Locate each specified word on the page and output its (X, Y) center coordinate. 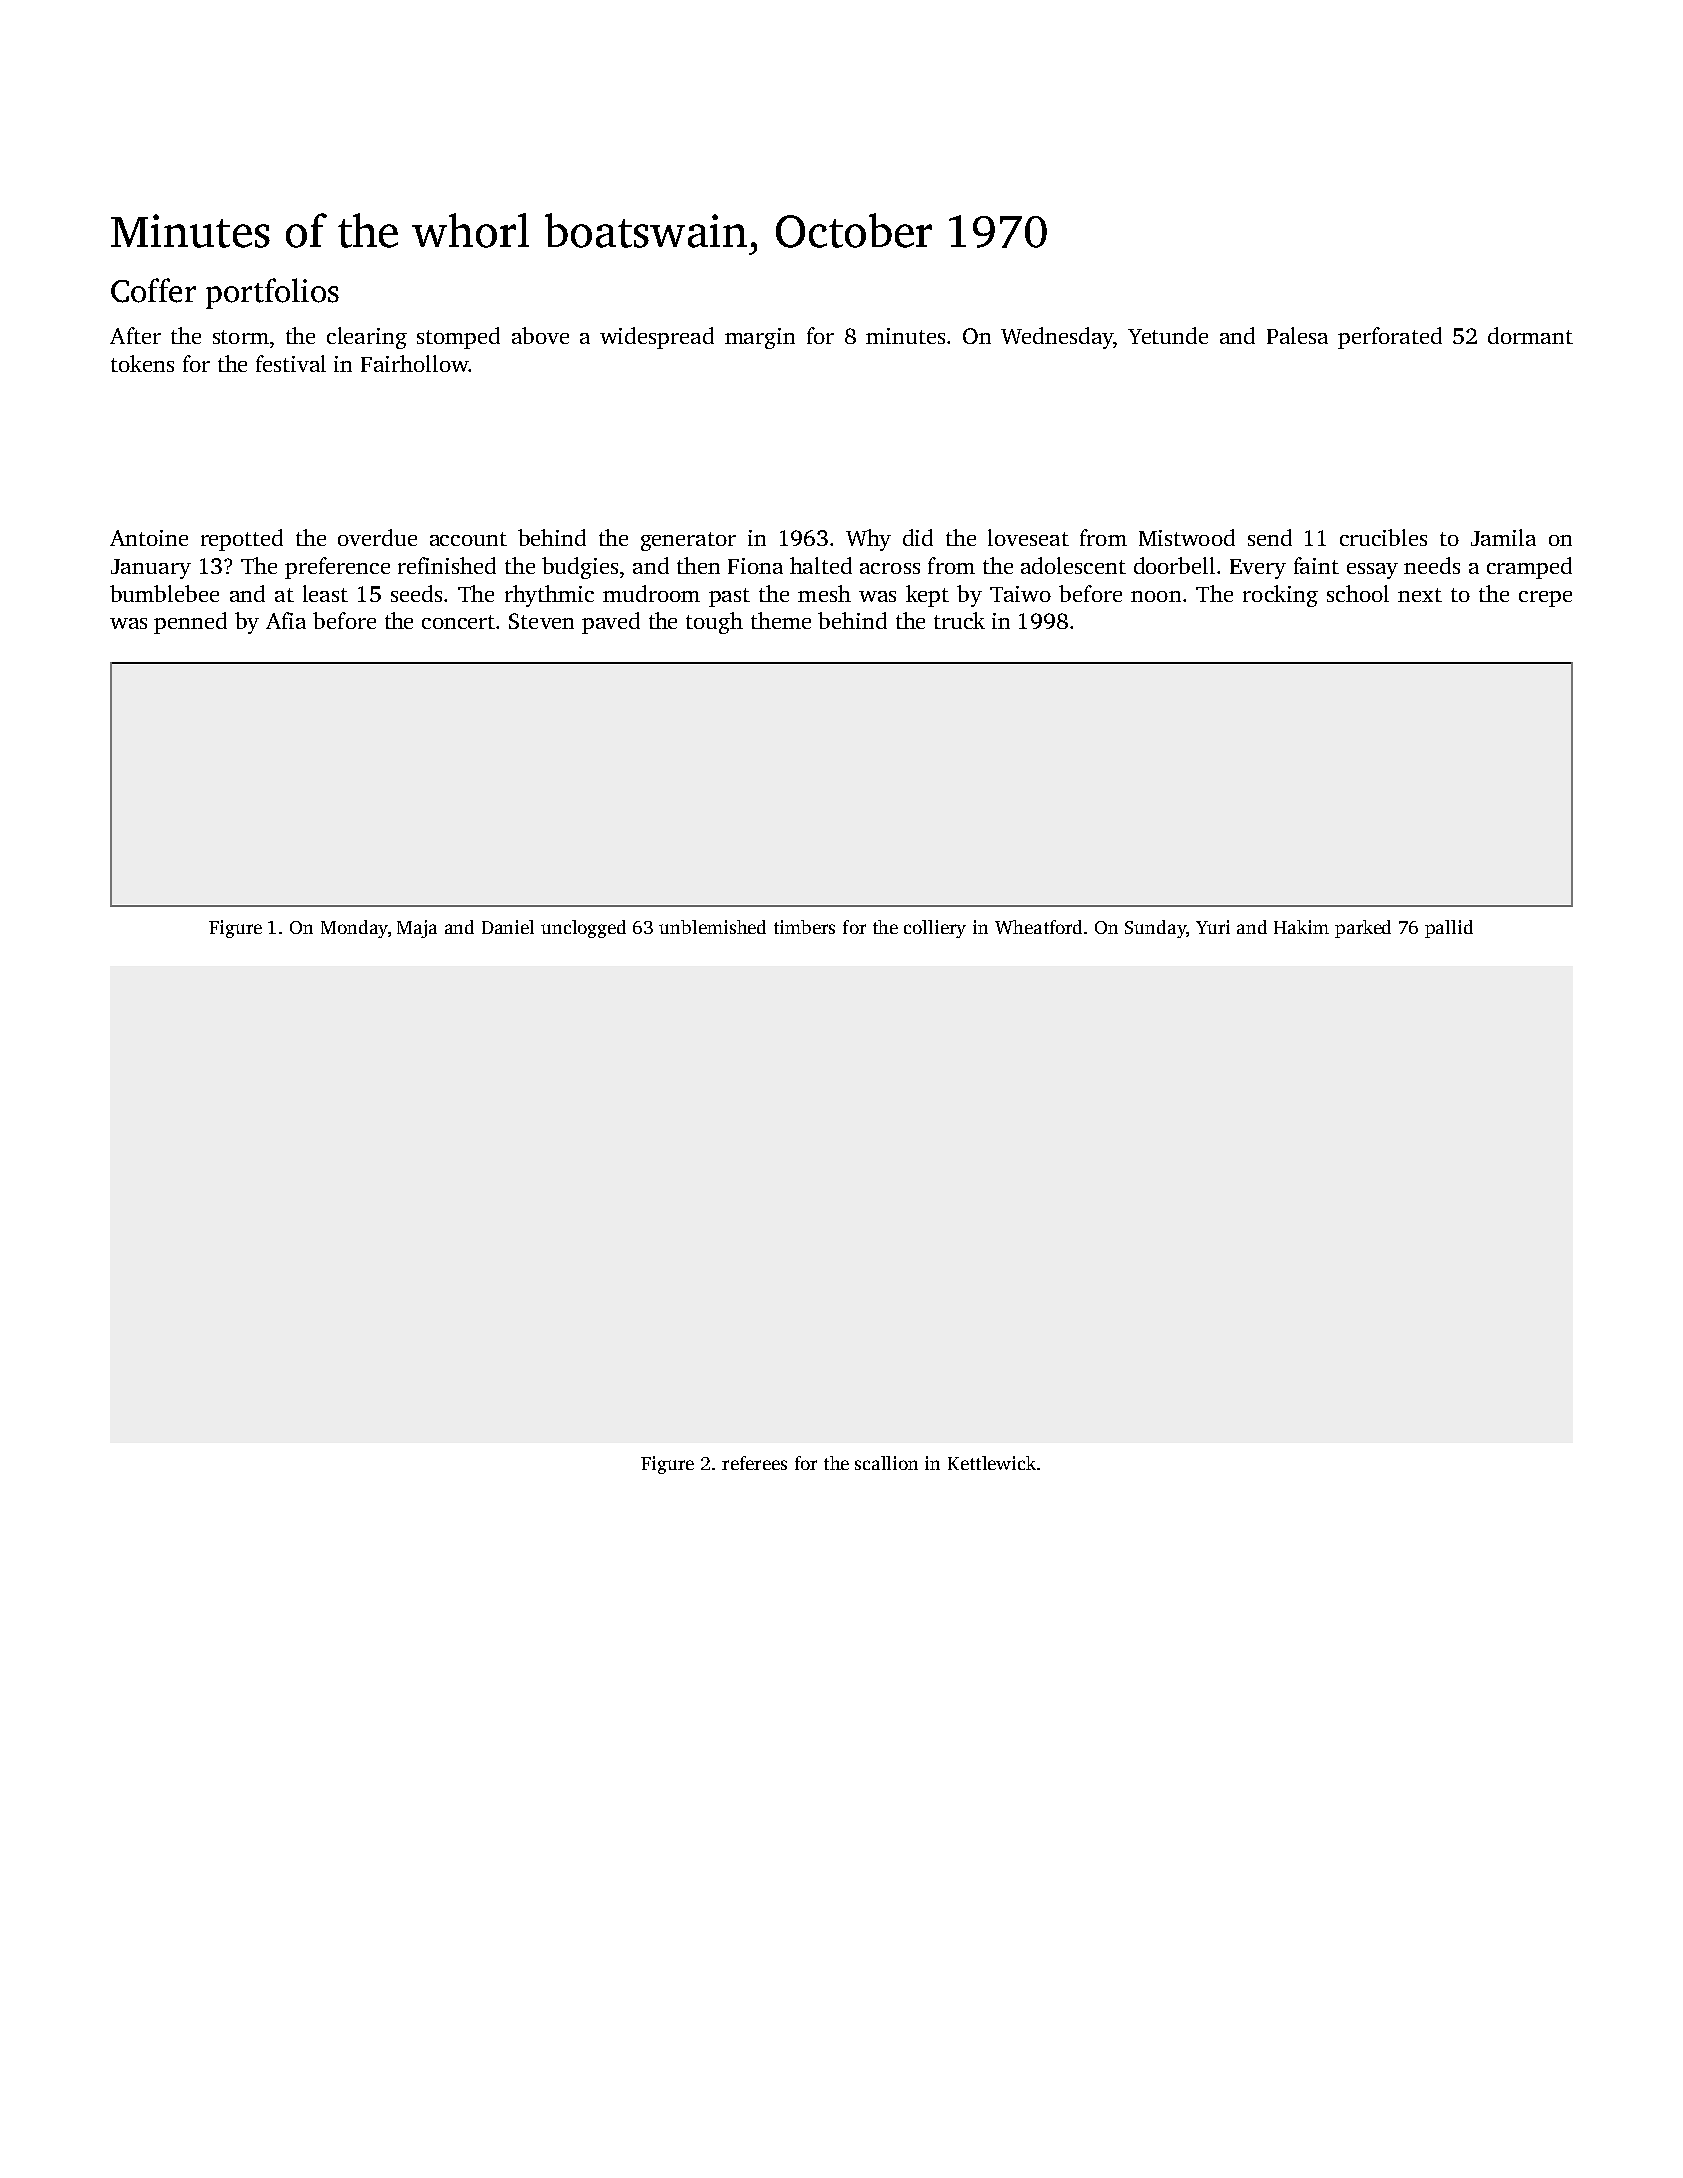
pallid (1449, 929)
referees (754, 1463)
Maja (417, 929)
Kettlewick (992, 1463)
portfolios (272, 293)
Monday (354, 929)
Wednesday (1057, 338)
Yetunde (1168, 335)
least (325, 593)
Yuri (1213, 927)
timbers (804, 927)
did (918, 537)
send (1270, 537)
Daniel (508, 927)
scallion (886, 1463)
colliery (935, 929)
